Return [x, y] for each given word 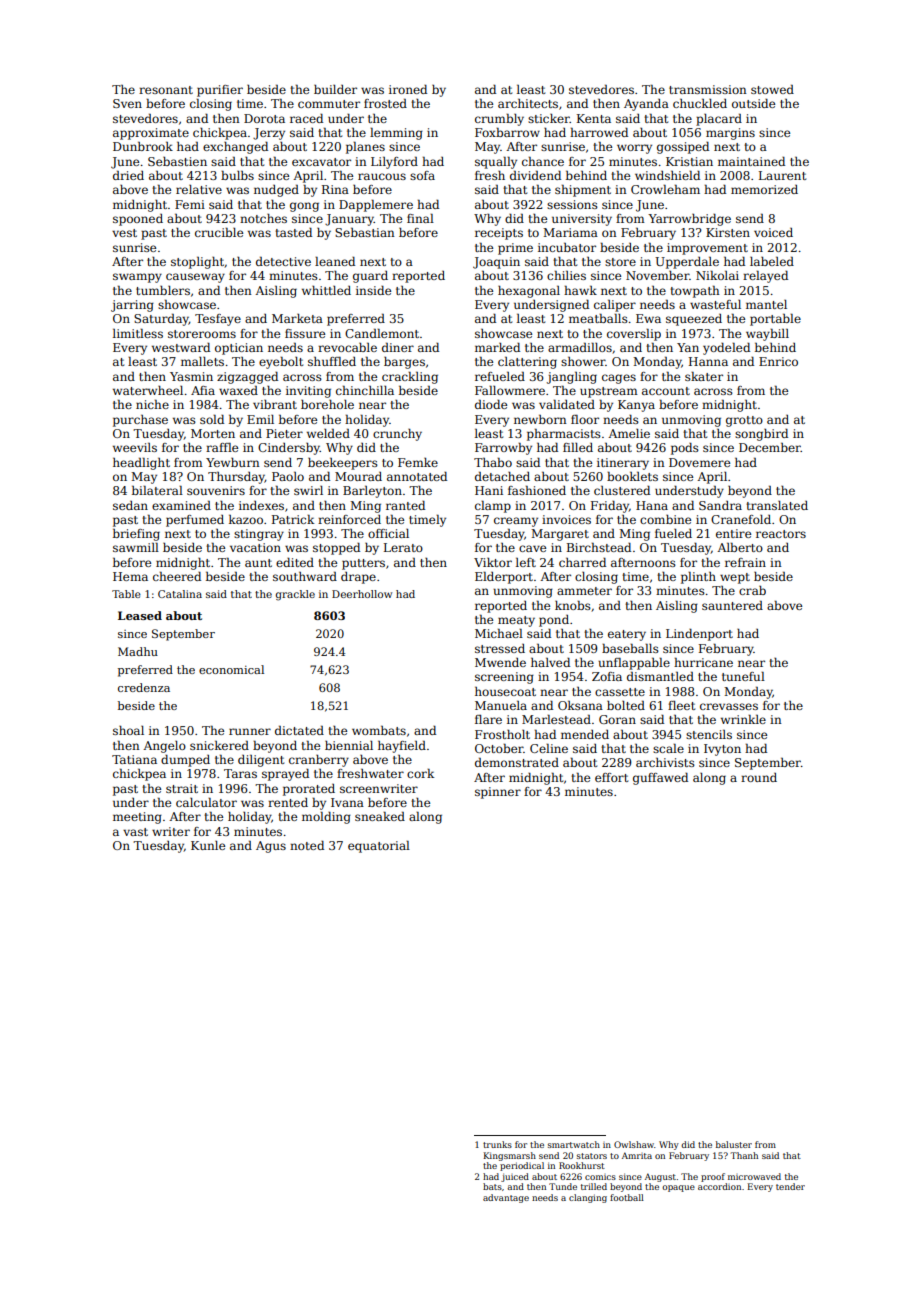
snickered [219, 745]
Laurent [782, 175]
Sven [127, 103]
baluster [734, 1144]
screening [504, 678]
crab [752, 590]
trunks [497, 1144]
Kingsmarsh [510, 1156]
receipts [499, 234]
